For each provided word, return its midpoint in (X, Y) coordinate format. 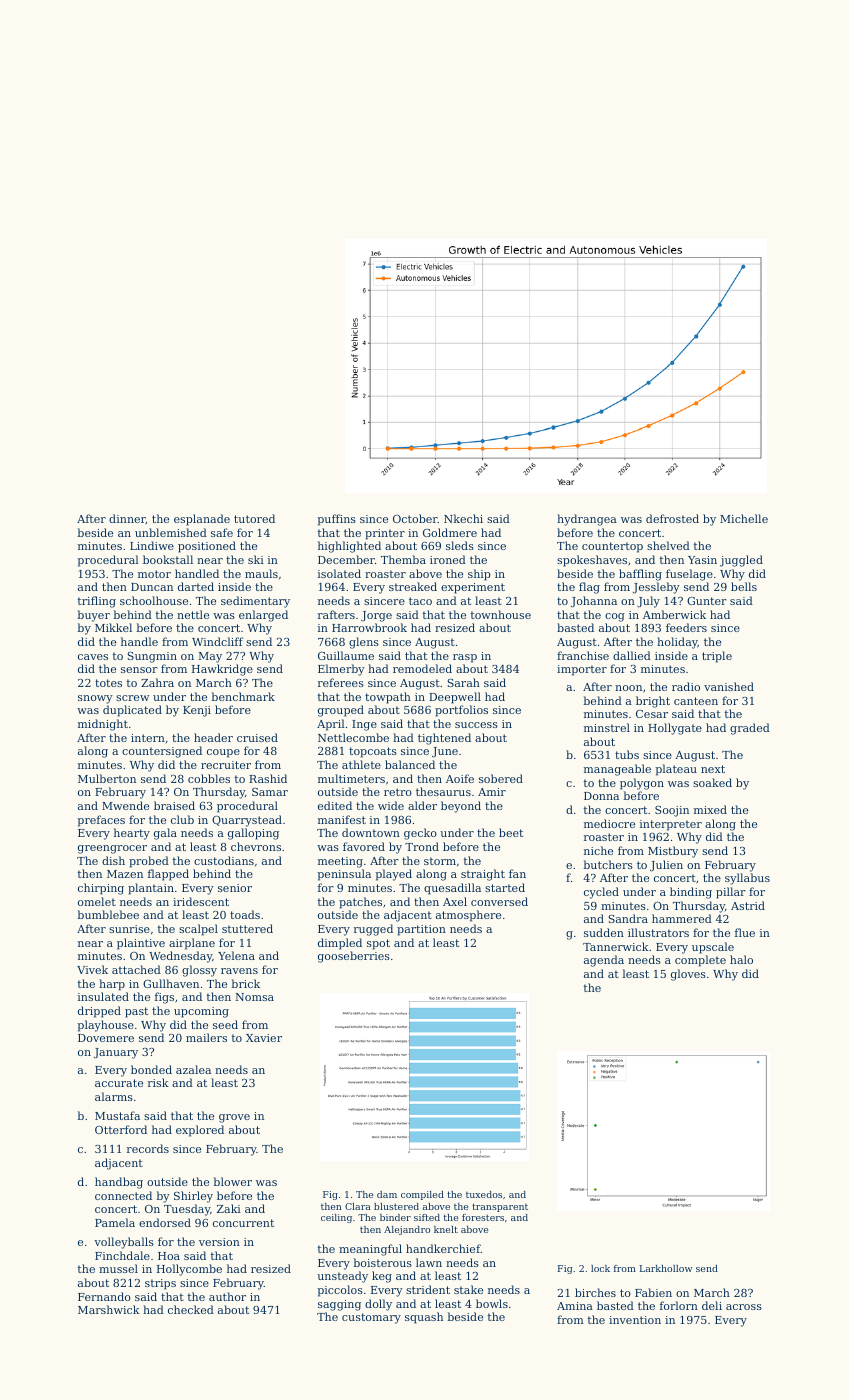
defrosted (672, 518)
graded (750, 729)
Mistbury (673, 852)
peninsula (344, 875)
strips (160, 1284)
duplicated (132, 711)
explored (200, 1131)
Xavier (264, 1038)
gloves (688, 975)
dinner (127, 519)
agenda (604, 961)
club (182, 819)
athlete (361, 764)
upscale (713, 948)
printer (385, 534)
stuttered (247, 928)
